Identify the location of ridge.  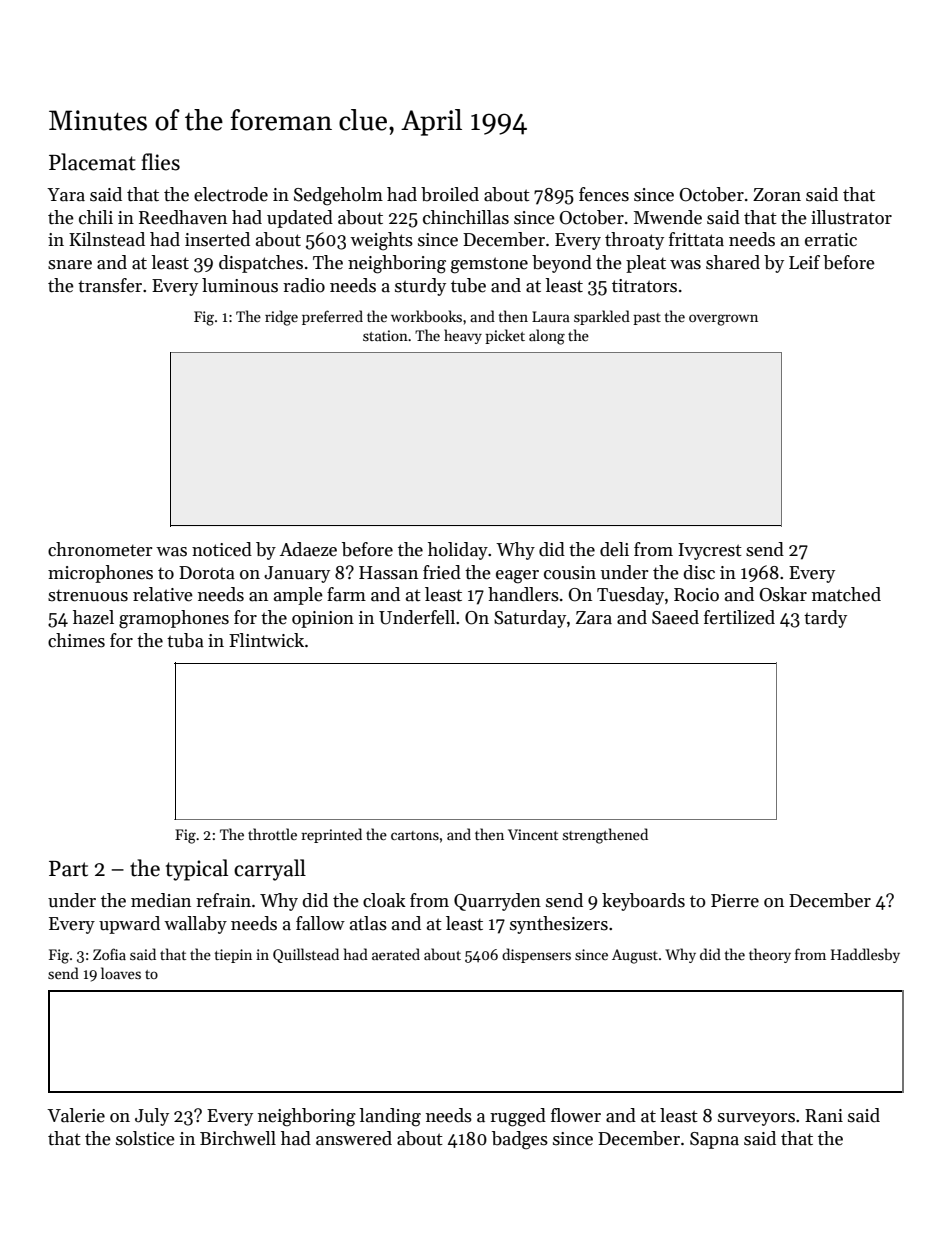
(281, 318).
